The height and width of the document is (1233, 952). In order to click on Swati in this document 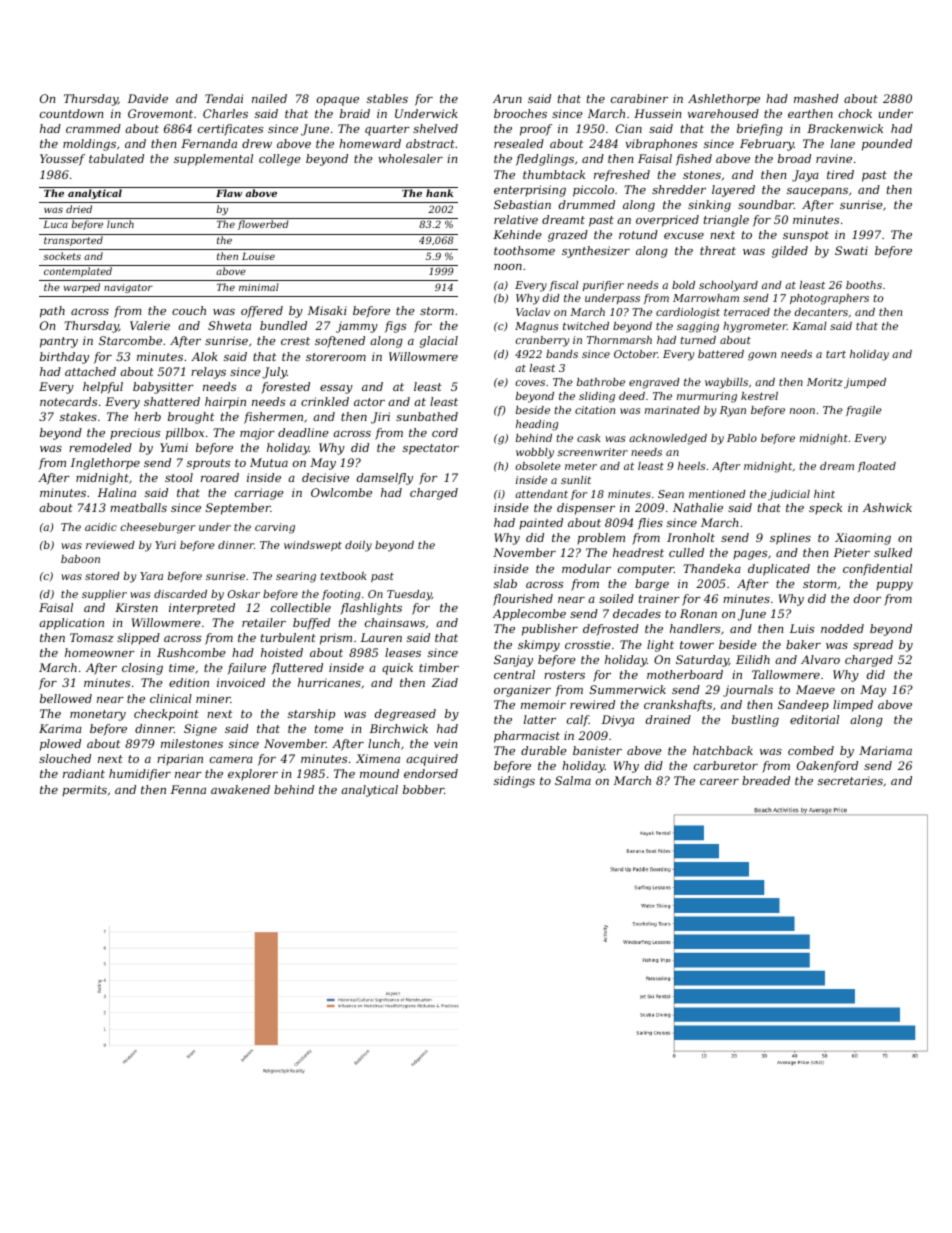, I will do `click(851, 250)`.
